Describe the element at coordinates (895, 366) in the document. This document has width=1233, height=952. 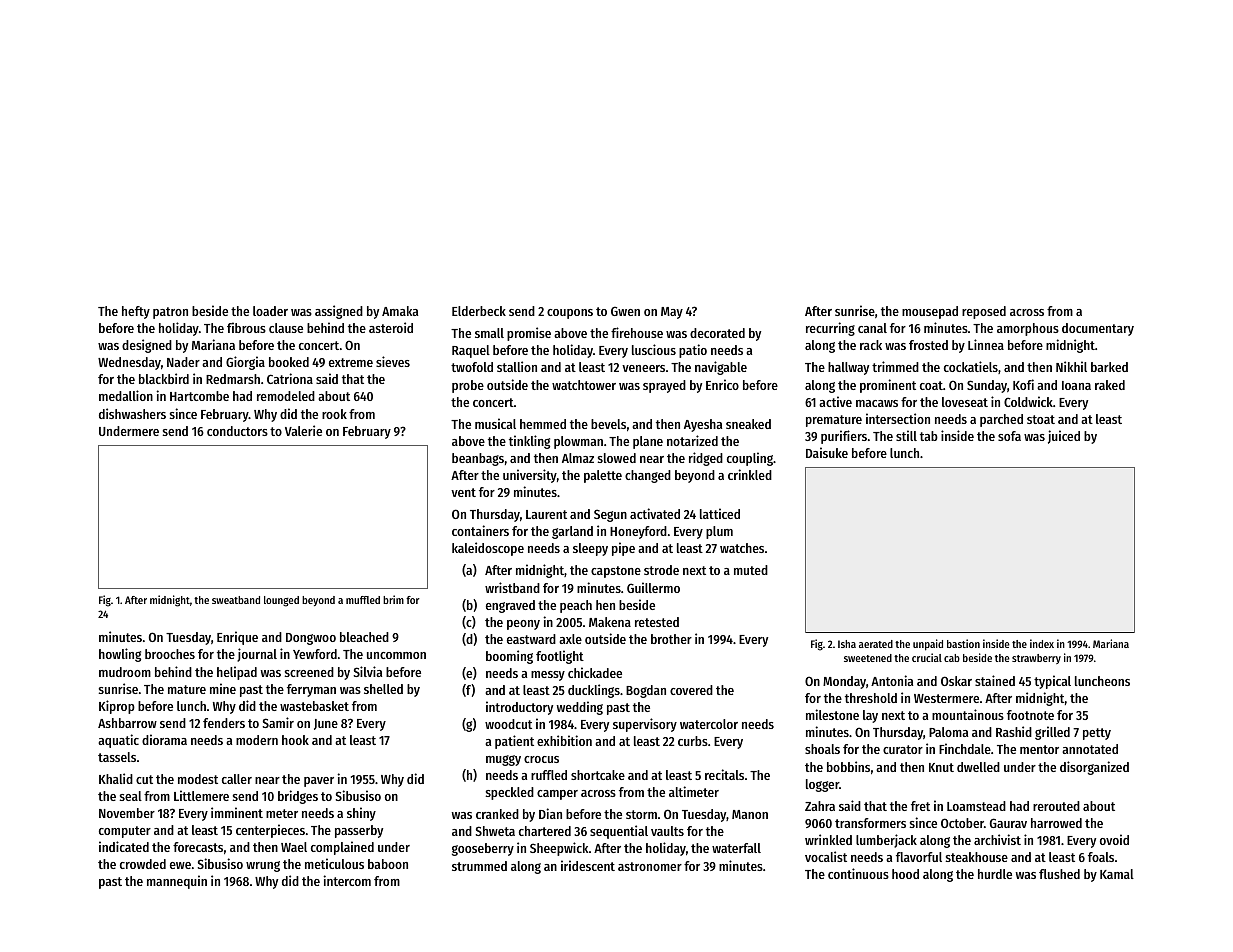
I see `trimmed` at that location.
